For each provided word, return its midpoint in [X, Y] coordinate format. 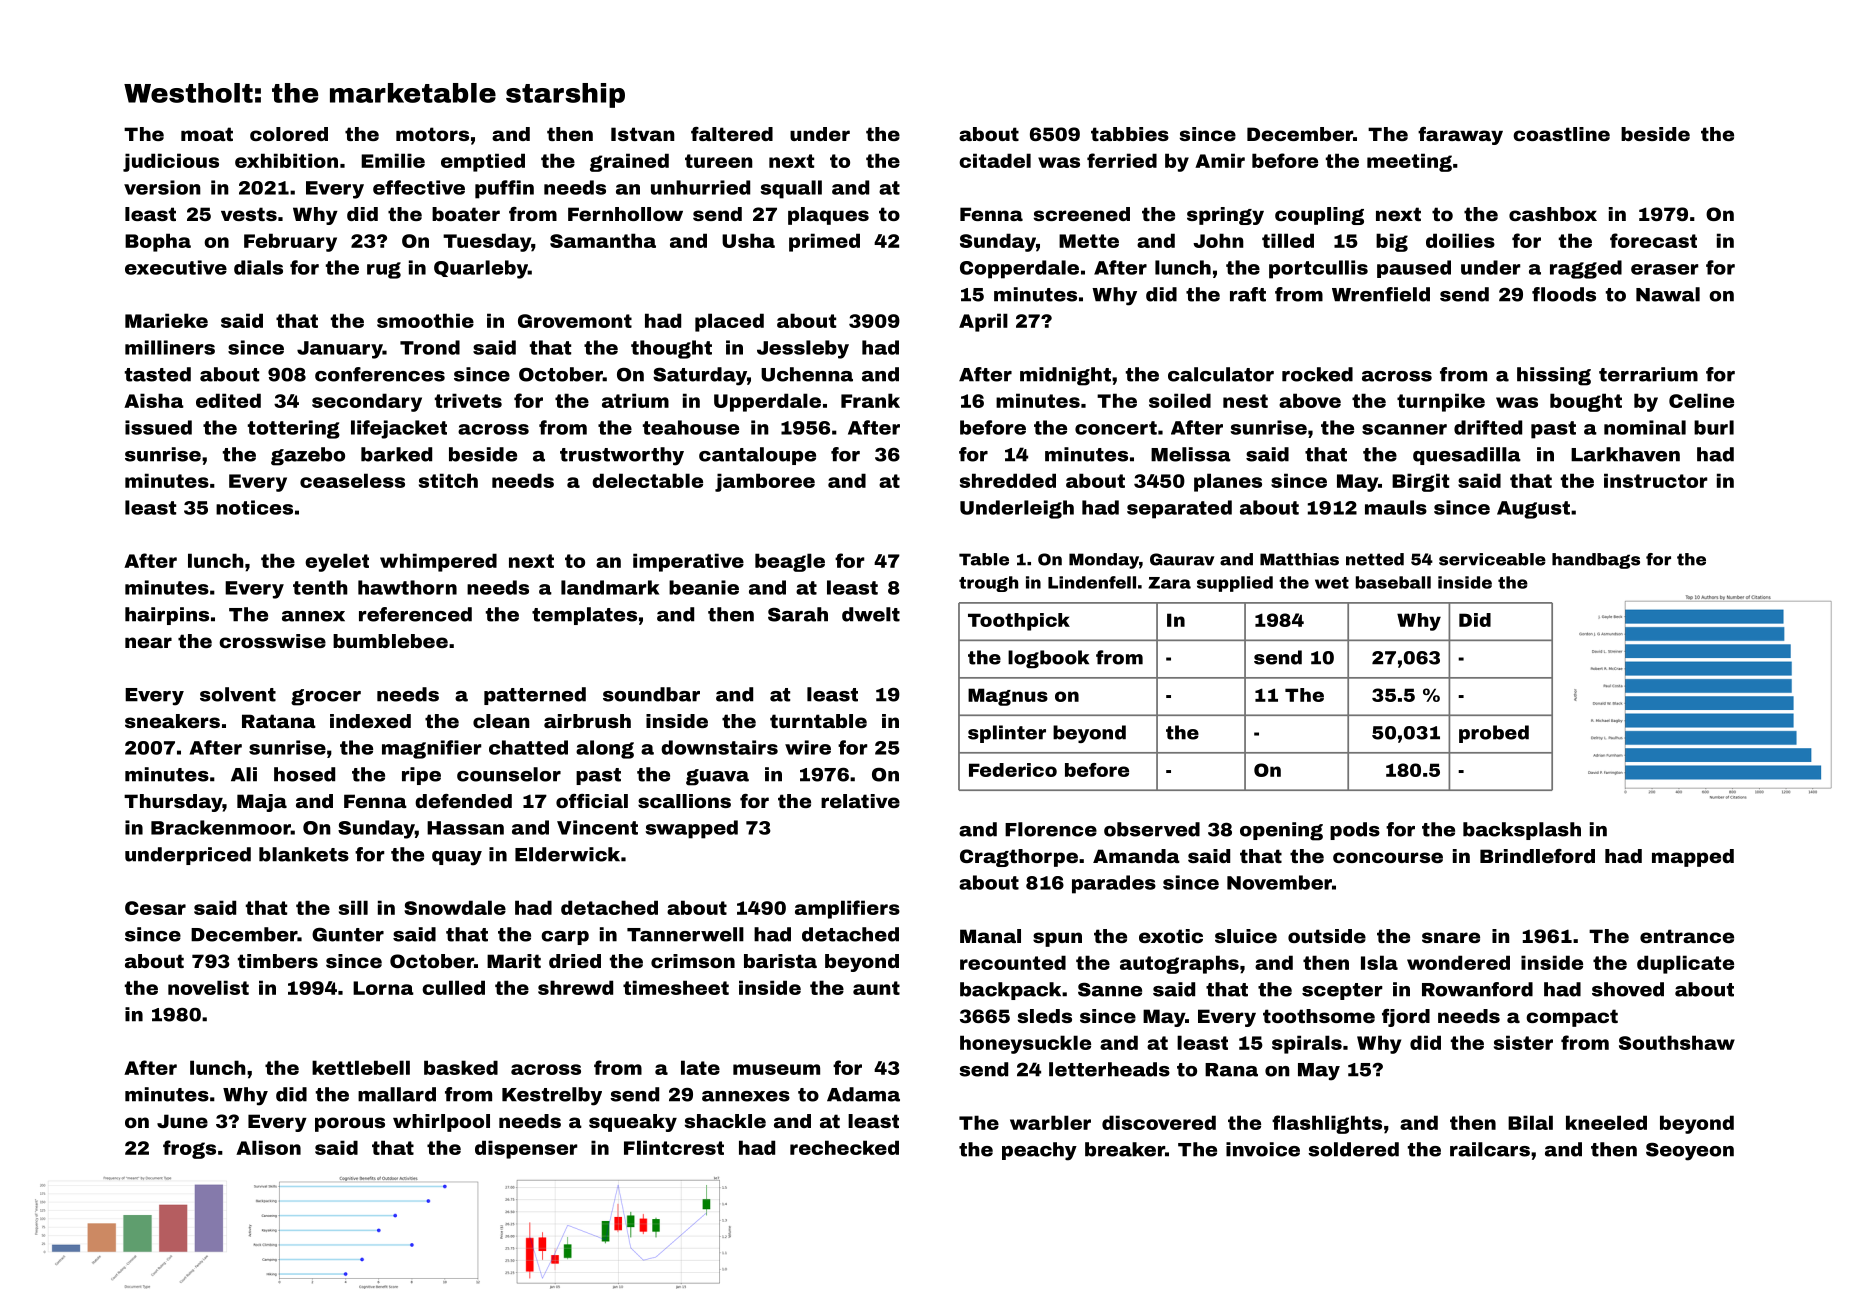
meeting [1409, 162]
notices [254, 507]
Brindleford [1537, 856]
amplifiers [847, 909]
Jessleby [803, 349]
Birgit [1420, 482]
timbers [278, 961]
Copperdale [1019, 269]
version [162, 187]
